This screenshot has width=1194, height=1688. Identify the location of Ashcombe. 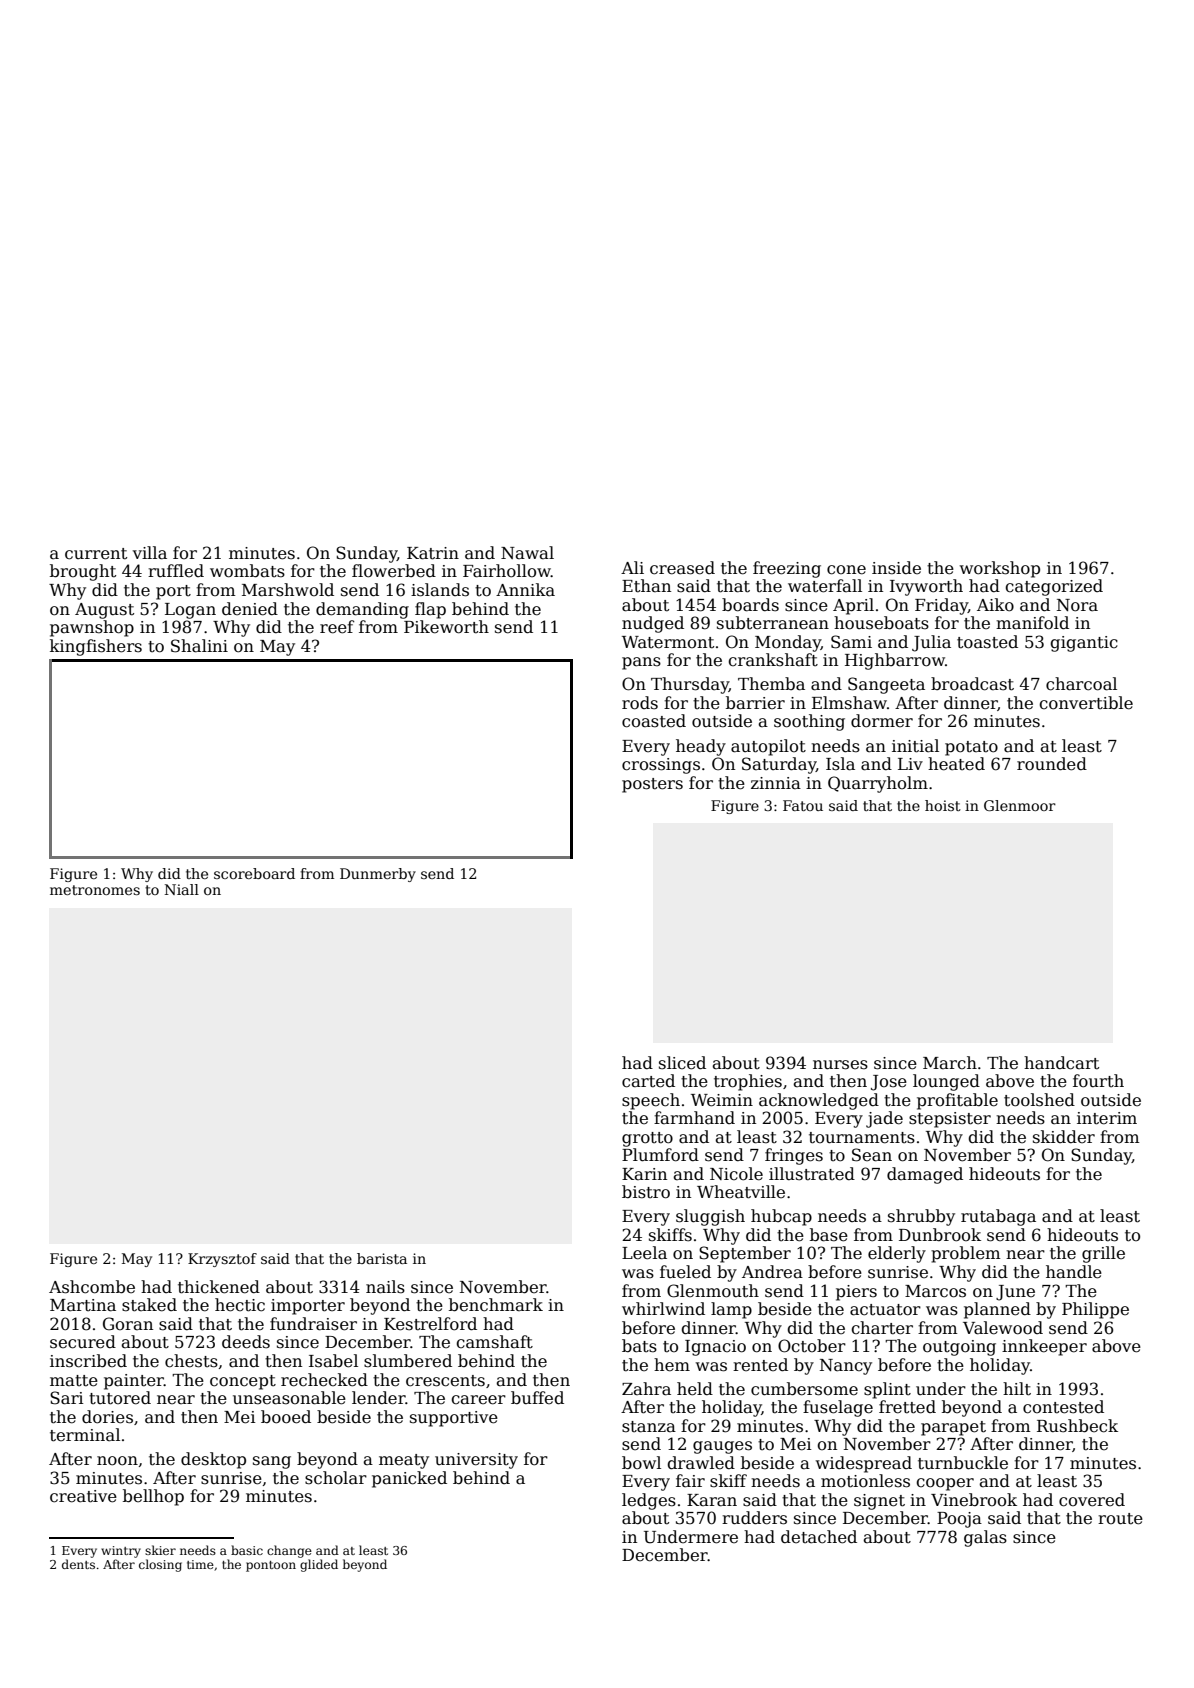
(92, 1287).
